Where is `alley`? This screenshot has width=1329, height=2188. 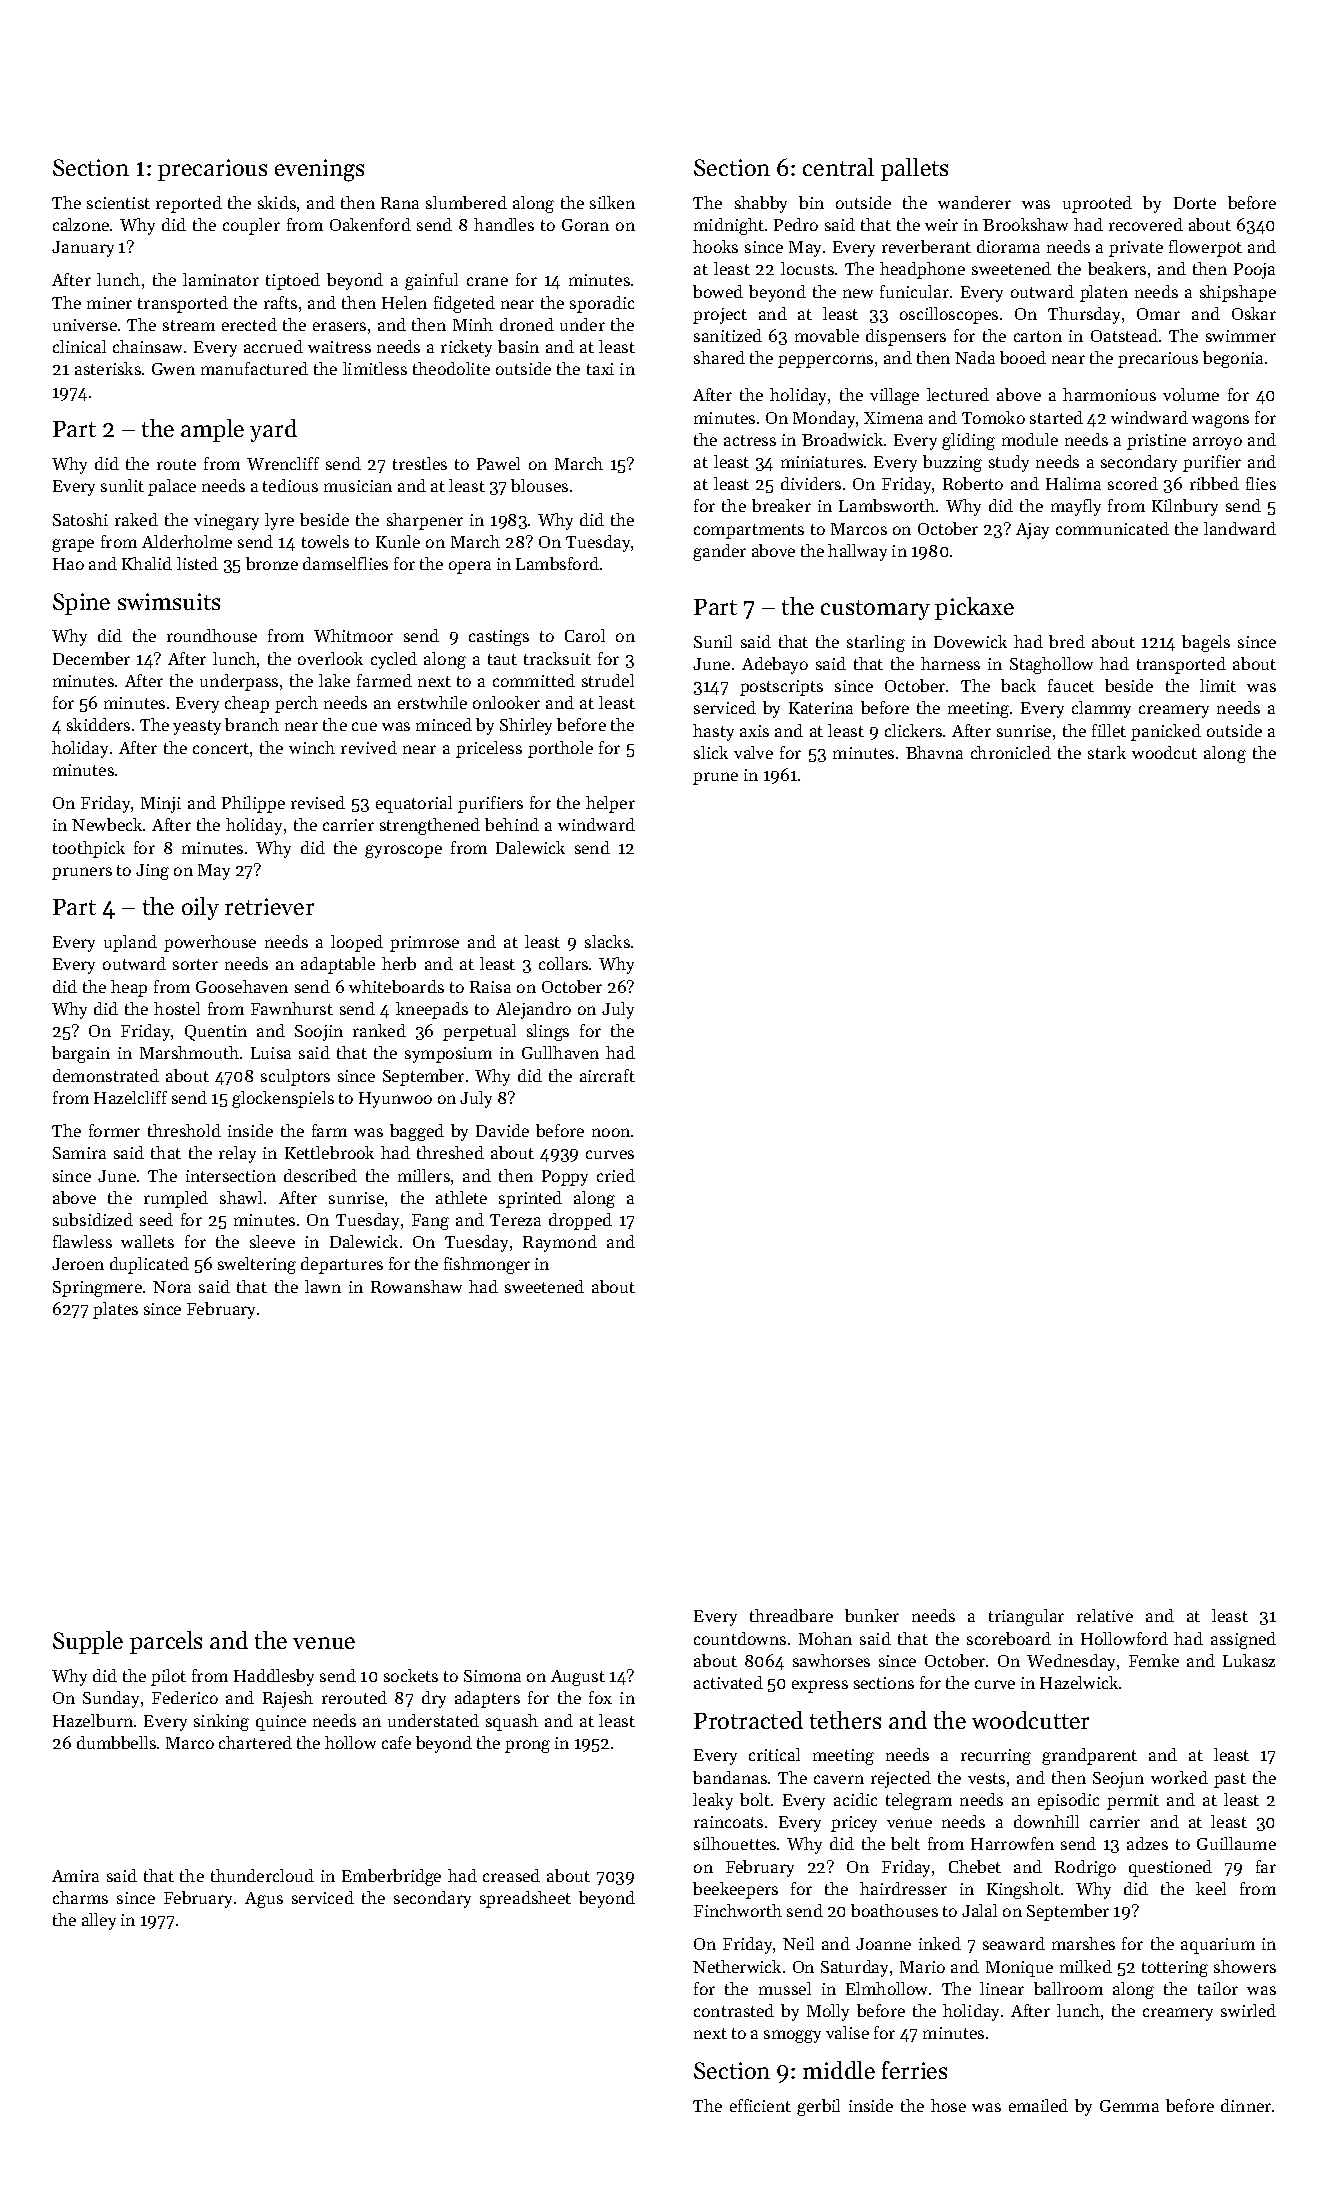
alley is located at coordinates (99, 1921).
